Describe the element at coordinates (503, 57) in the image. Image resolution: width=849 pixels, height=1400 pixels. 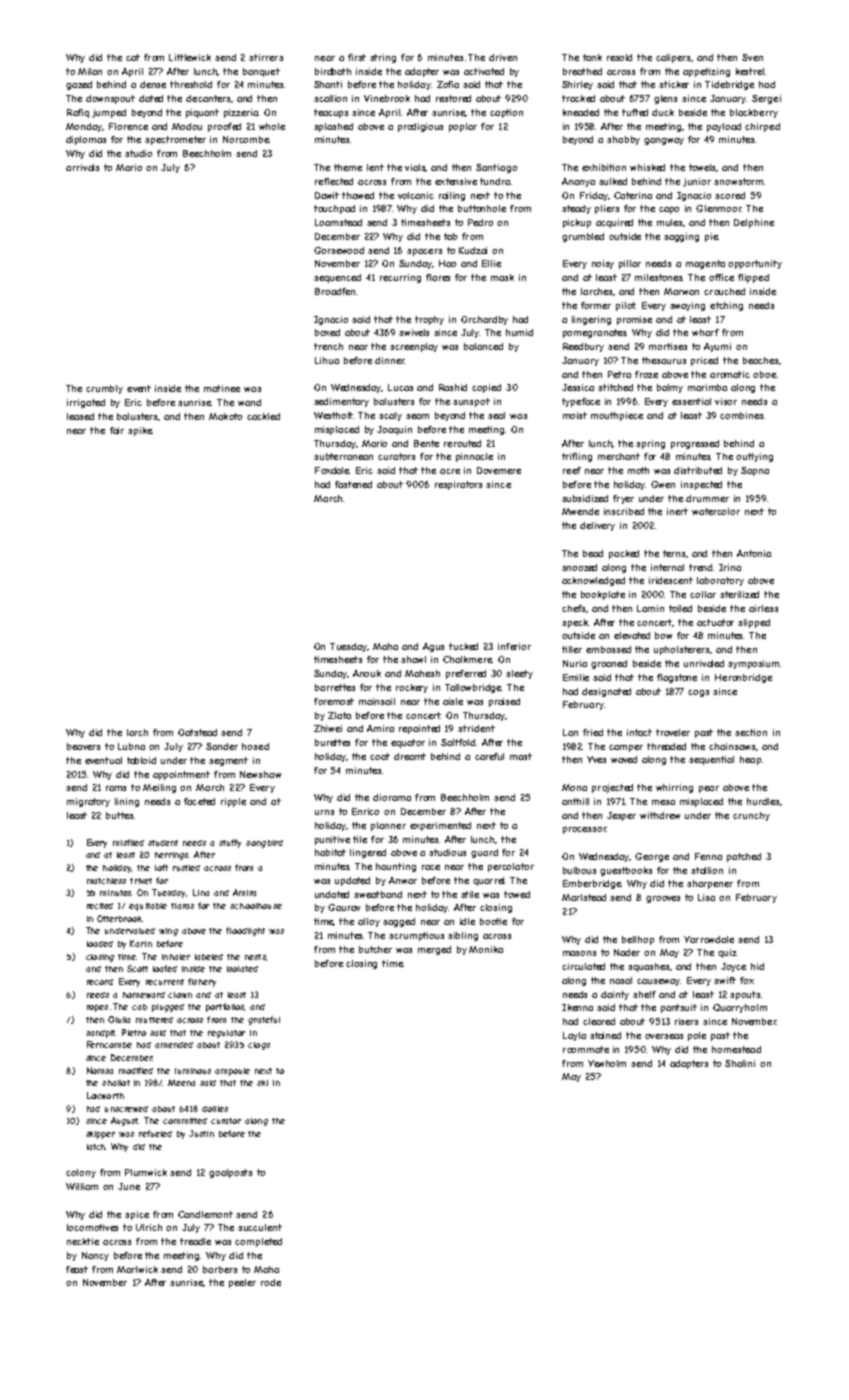
I see `driven` at that location.
